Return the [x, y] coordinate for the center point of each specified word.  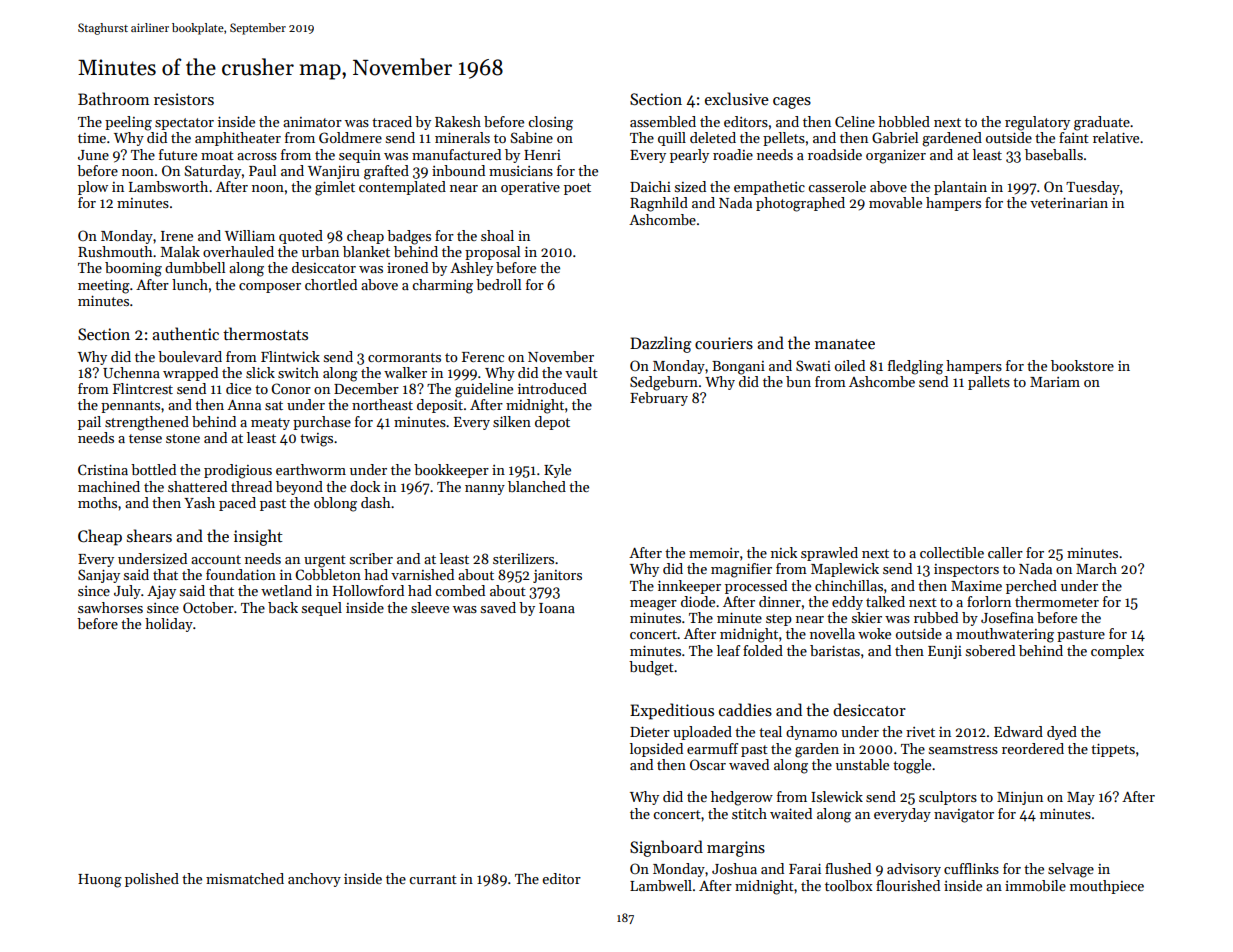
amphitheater [238, 139]
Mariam [1055, 382]
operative [530, 188]
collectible [952, 552]
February [659, 399]
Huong [100, 881]
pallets [989, 383]
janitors [557, 576]
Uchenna [131, 372]
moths [97, 502]
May [1081, 798]
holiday [169, 625]
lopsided [656, 750]
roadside [835, 154]
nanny [485, 490]
